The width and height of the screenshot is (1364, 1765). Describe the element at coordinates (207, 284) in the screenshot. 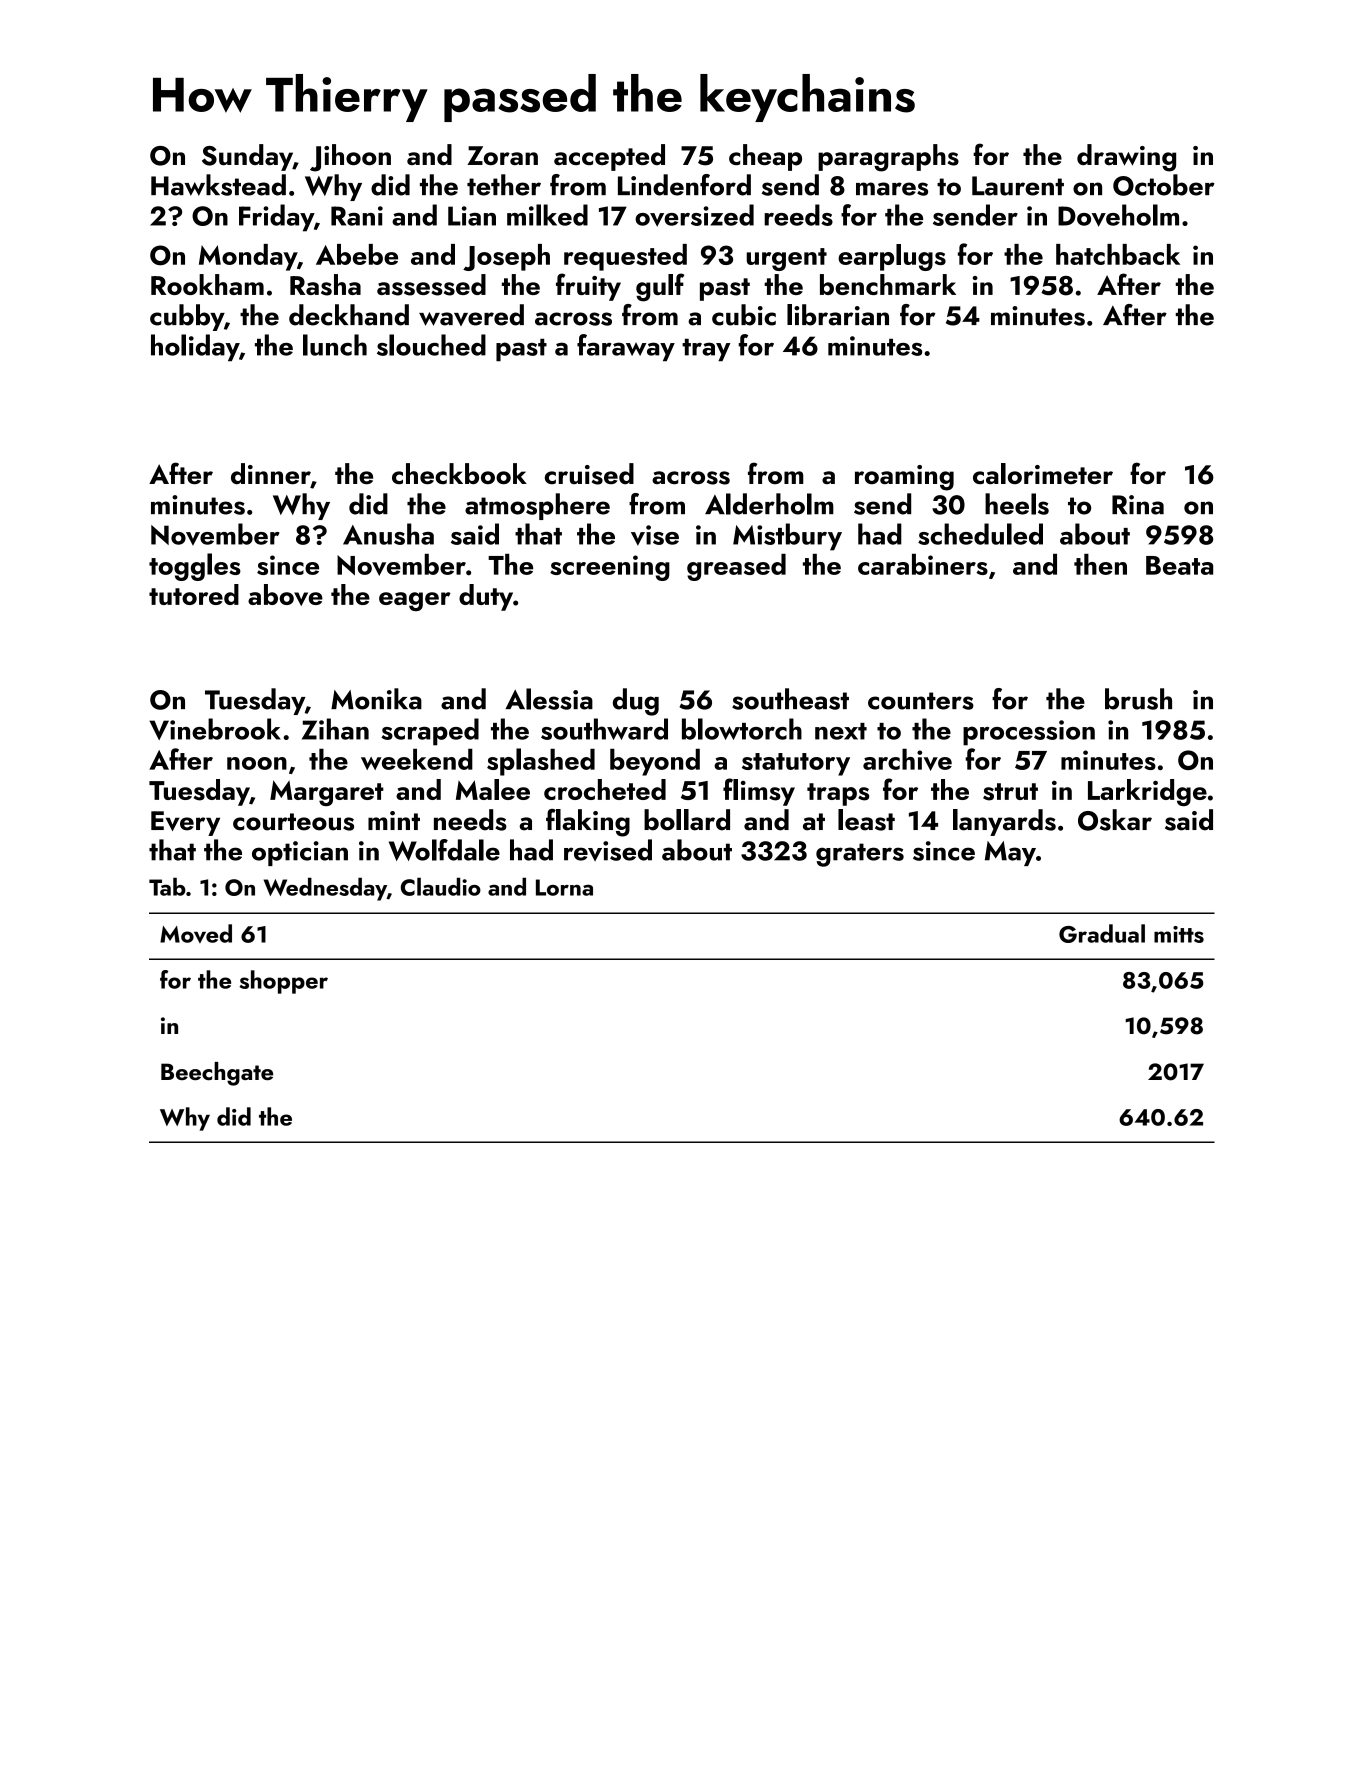

I see `Rookham` at that location.
